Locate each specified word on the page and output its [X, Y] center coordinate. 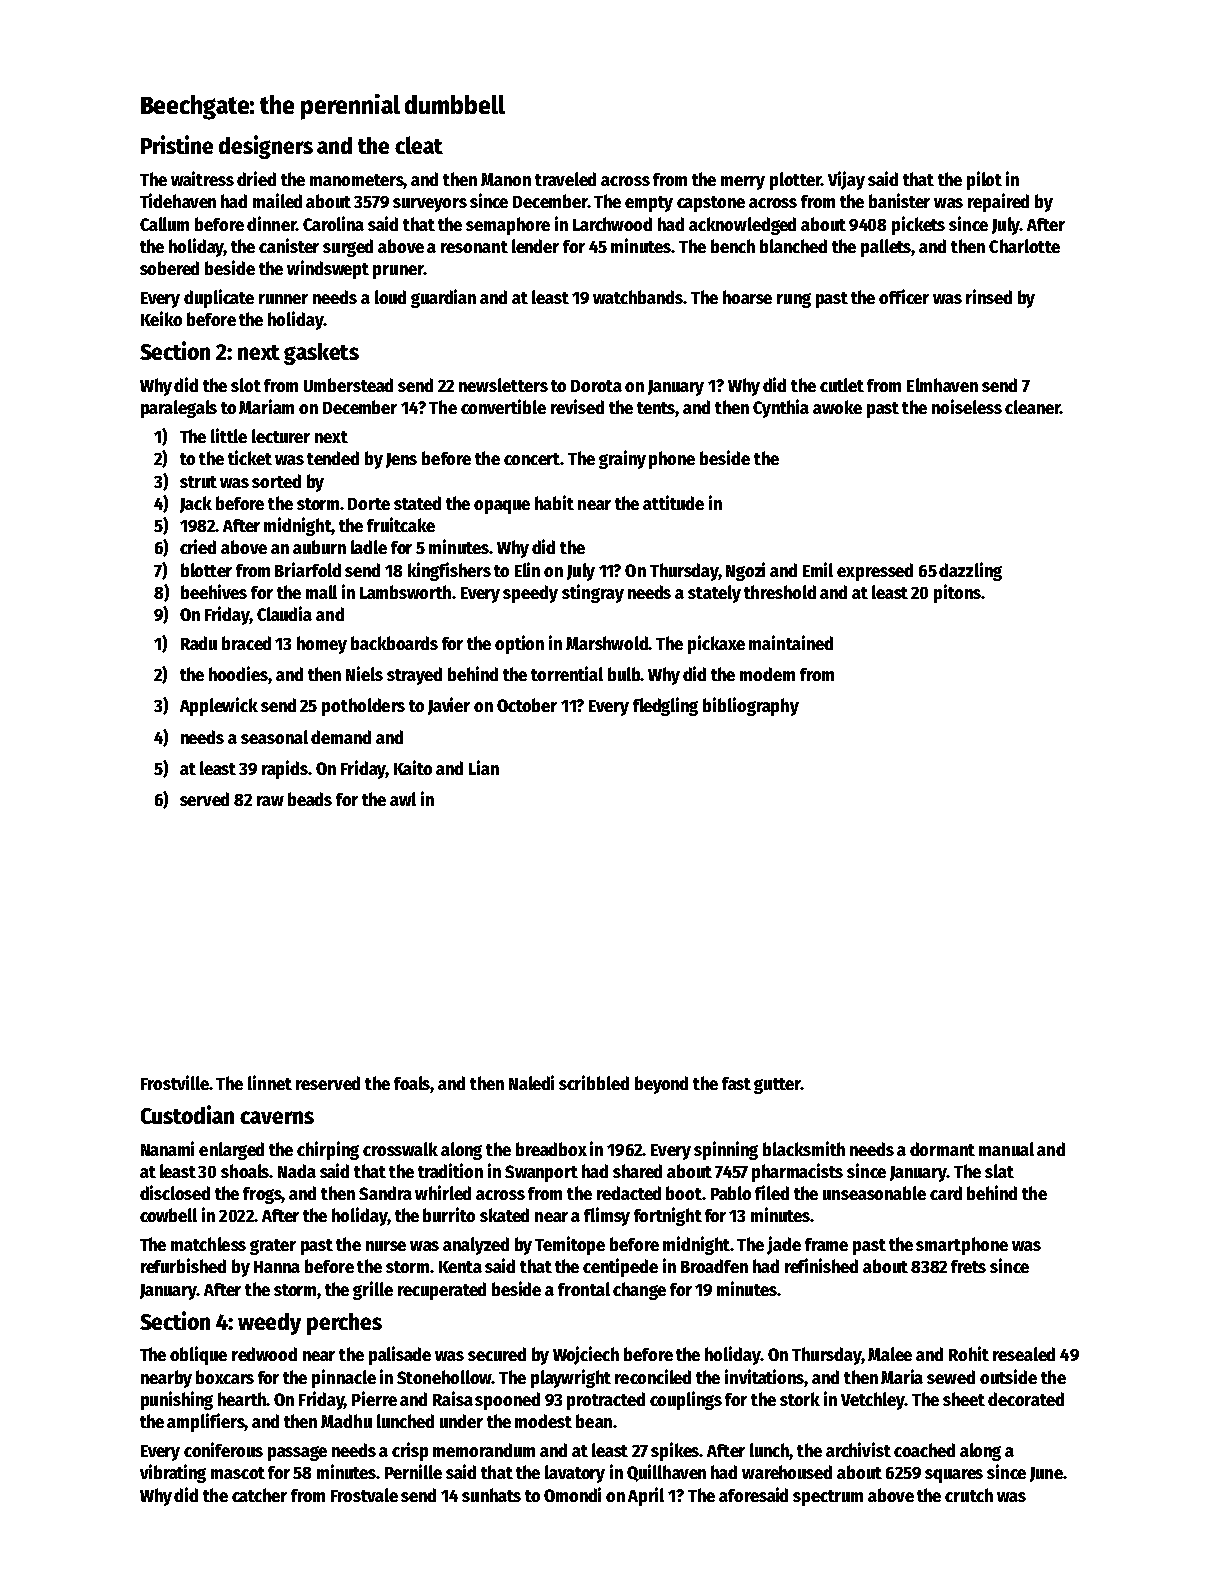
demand [341, 737]
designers [266, 147]
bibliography [751, 706]
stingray [593, 593]
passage [297, 1453]
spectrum [828, 1498]
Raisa [453, 1398]
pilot [984, 180]
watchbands [638, 297]
